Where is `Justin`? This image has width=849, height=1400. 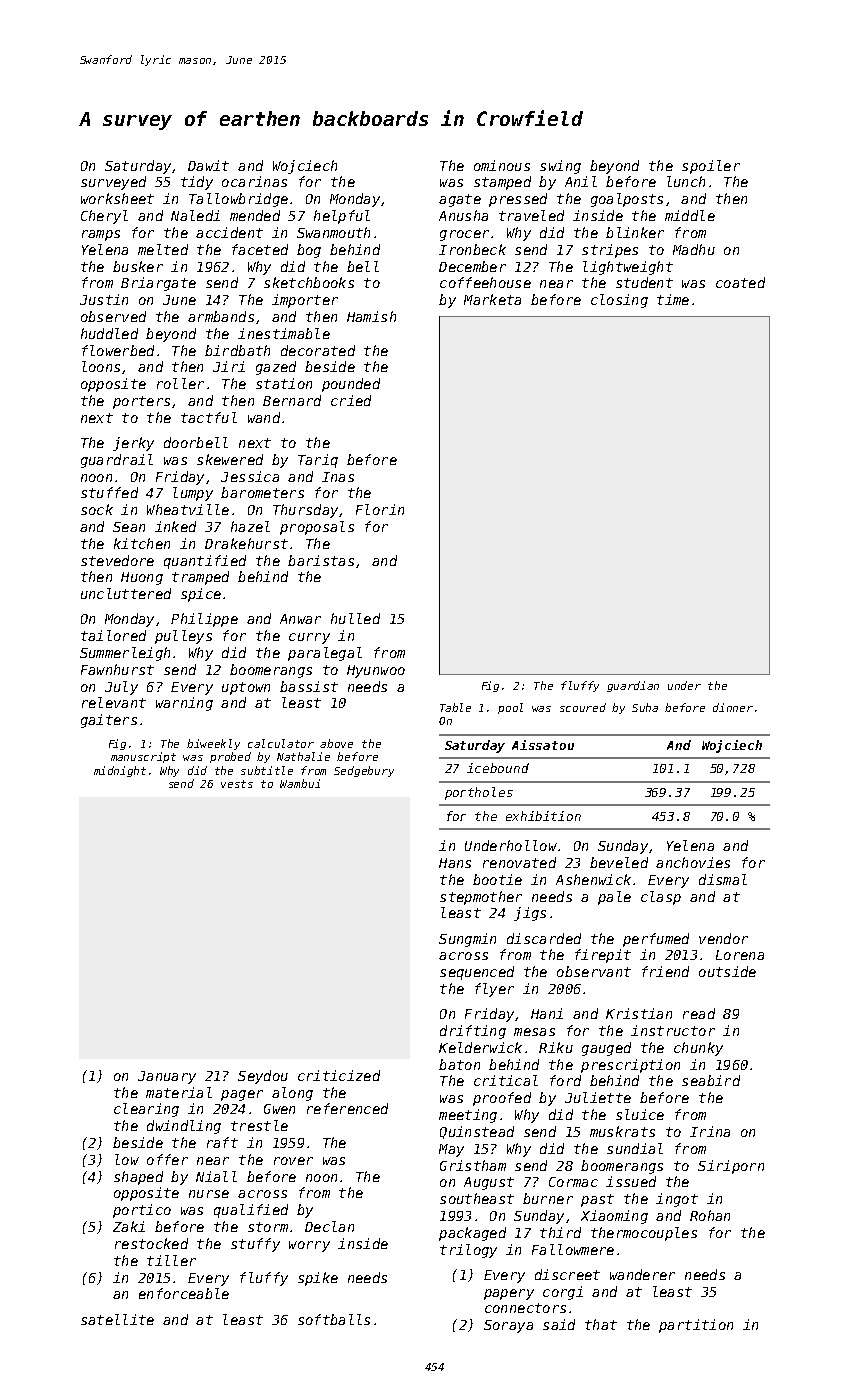
Justin is located at coordinates (104, 299).
